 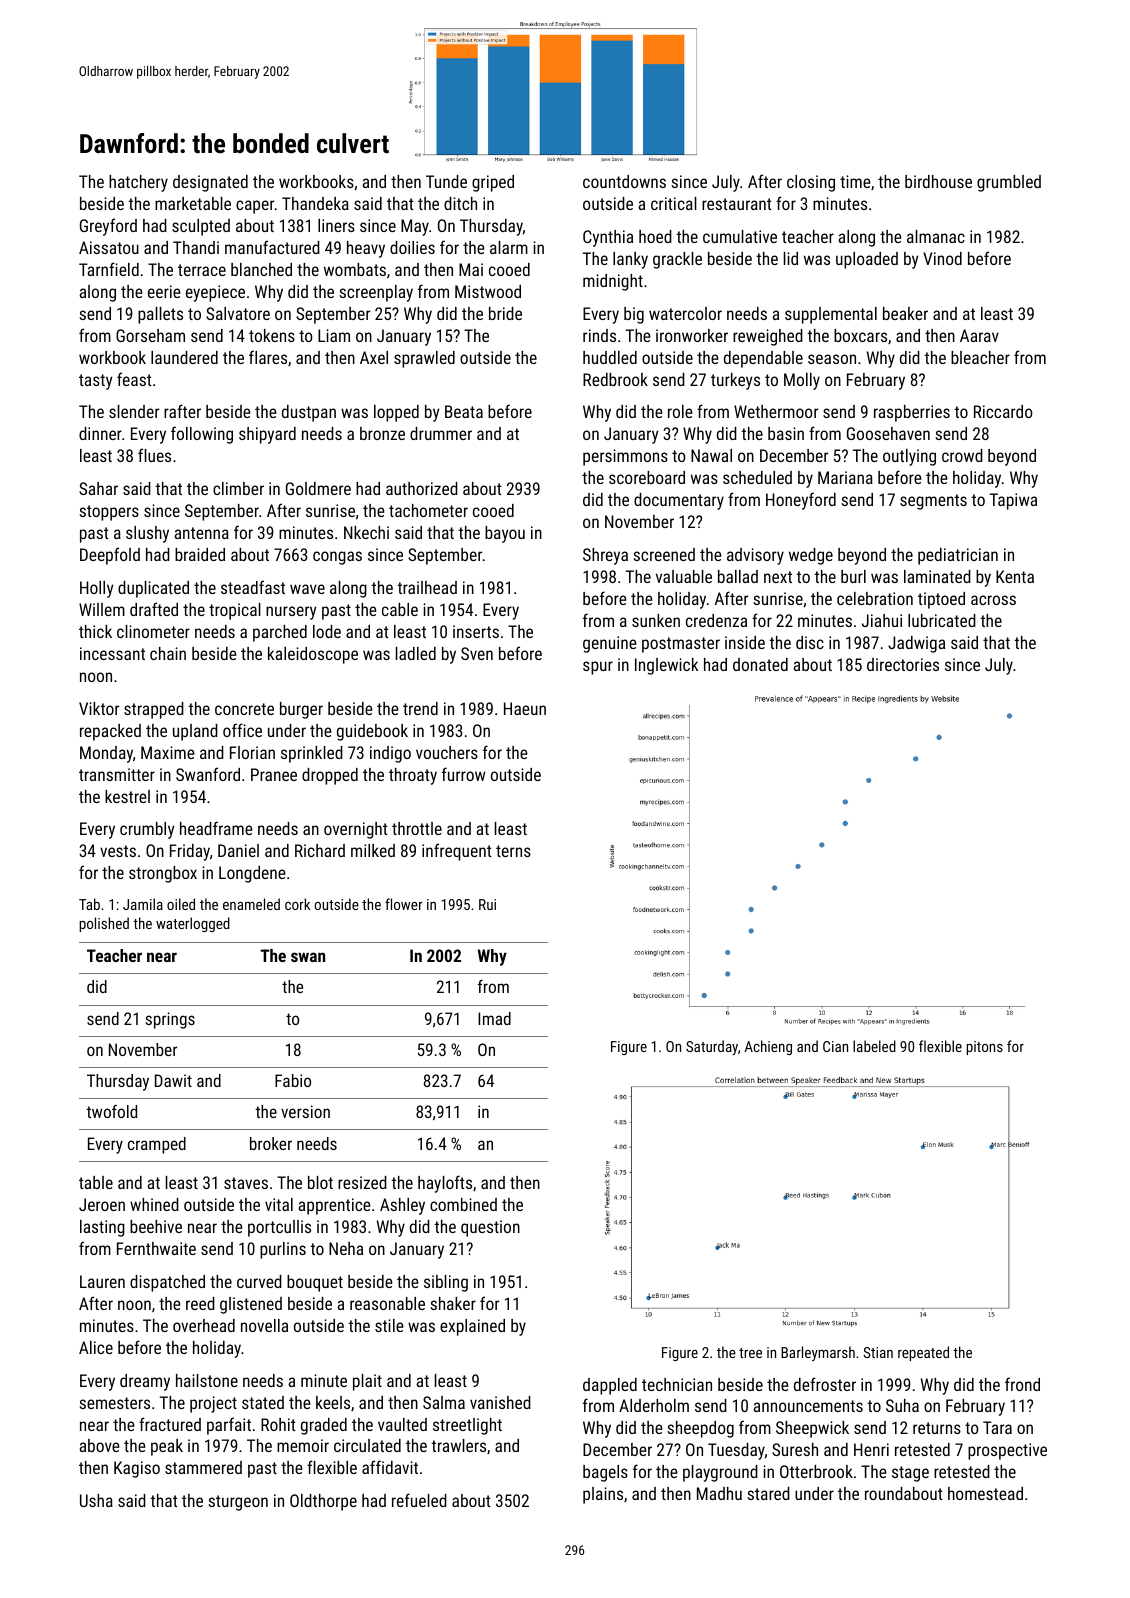 What do you see at coordinates (1022, 1384) in the screenshot?
I see `frond` at bounding box center [1022, 1384].
